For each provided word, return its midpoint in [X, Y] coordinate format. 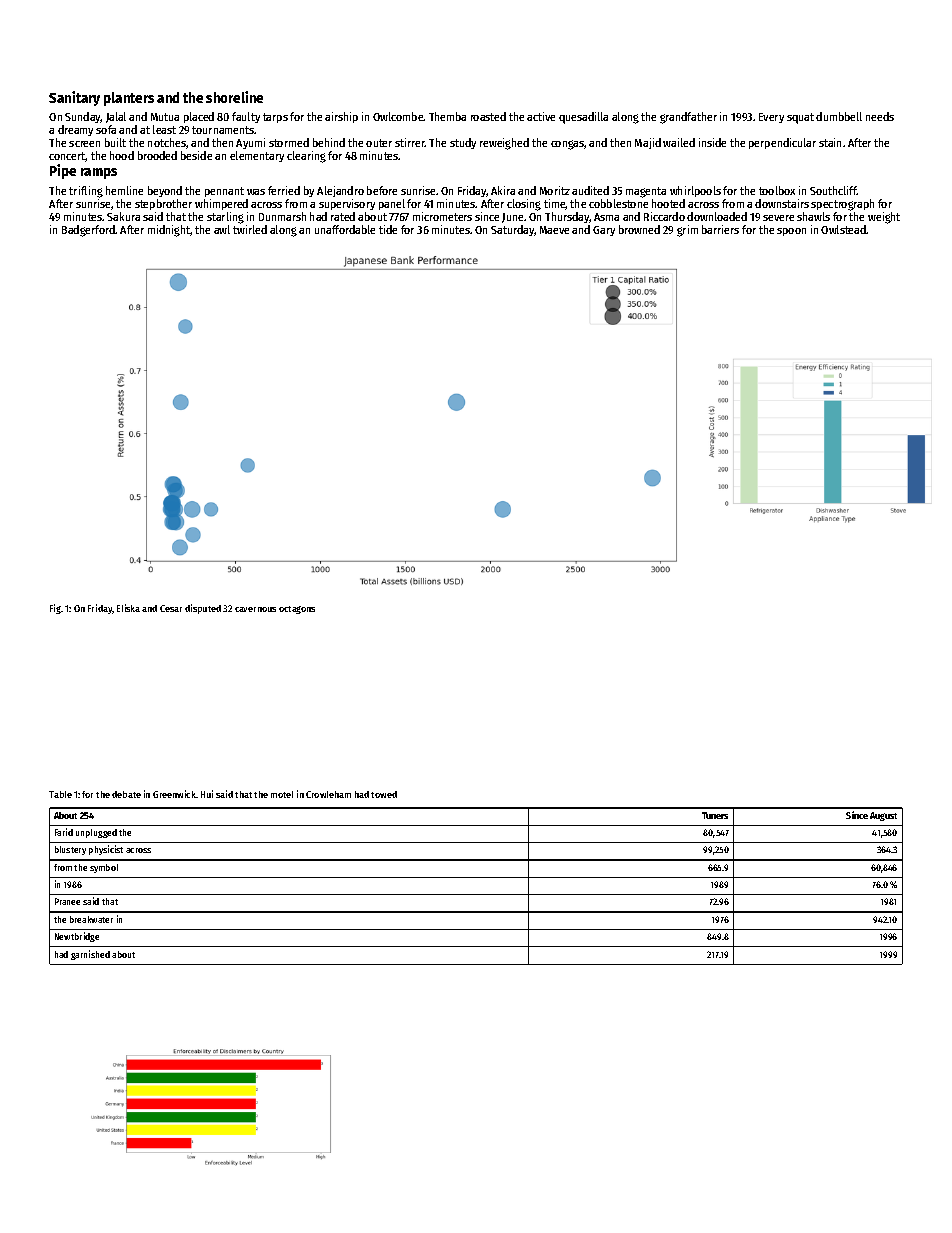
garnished [90, 955]
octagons [297, 610]
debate [126, 794]
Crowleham [328, 794]
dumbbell [839, 116]
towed [384, 794]
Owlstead [844, 229]
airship [341, 117]
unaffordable [345, 229]
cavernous [255, 609]
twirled [250, 229]
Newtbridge [77, 937]
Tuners [715, 815]
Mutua [165, 117]
